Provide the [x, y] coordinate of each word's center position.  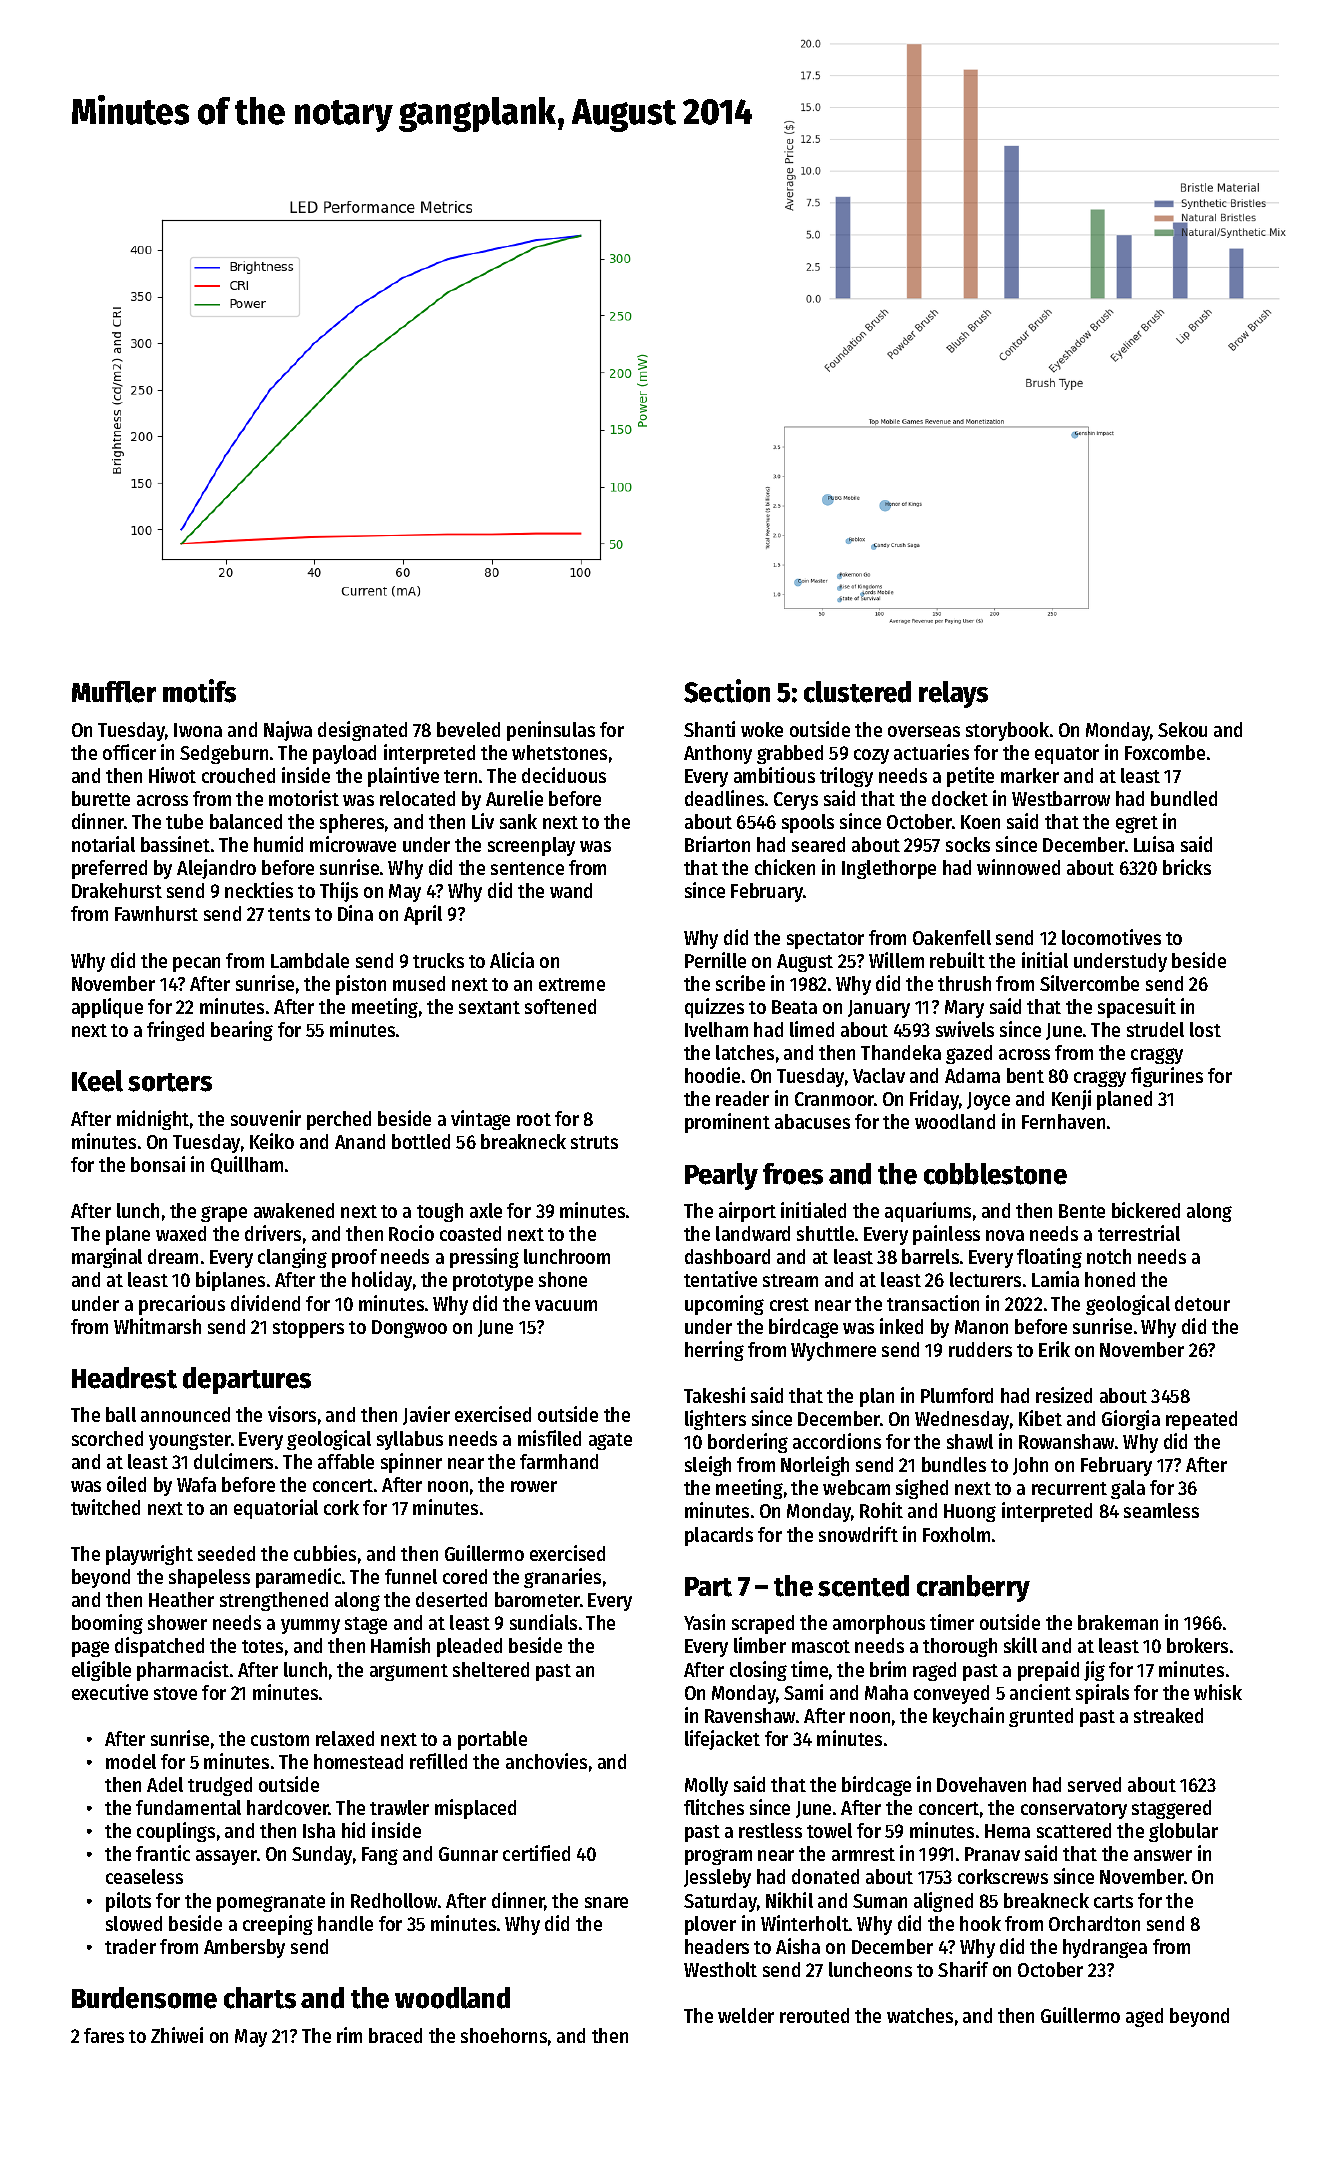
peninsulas [551, 731]
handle [345, 1923]
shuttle [825, 1233]
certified [536, 1853]
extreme [572, 984]
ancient [1040, 1692]
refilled [438, 1761]
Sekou [1182, 729]
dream [173, 1256]
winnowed [1018, 867]
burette [101, 798]
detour [1202, 1303]
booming [107, 1624]
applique [107, 1008]
